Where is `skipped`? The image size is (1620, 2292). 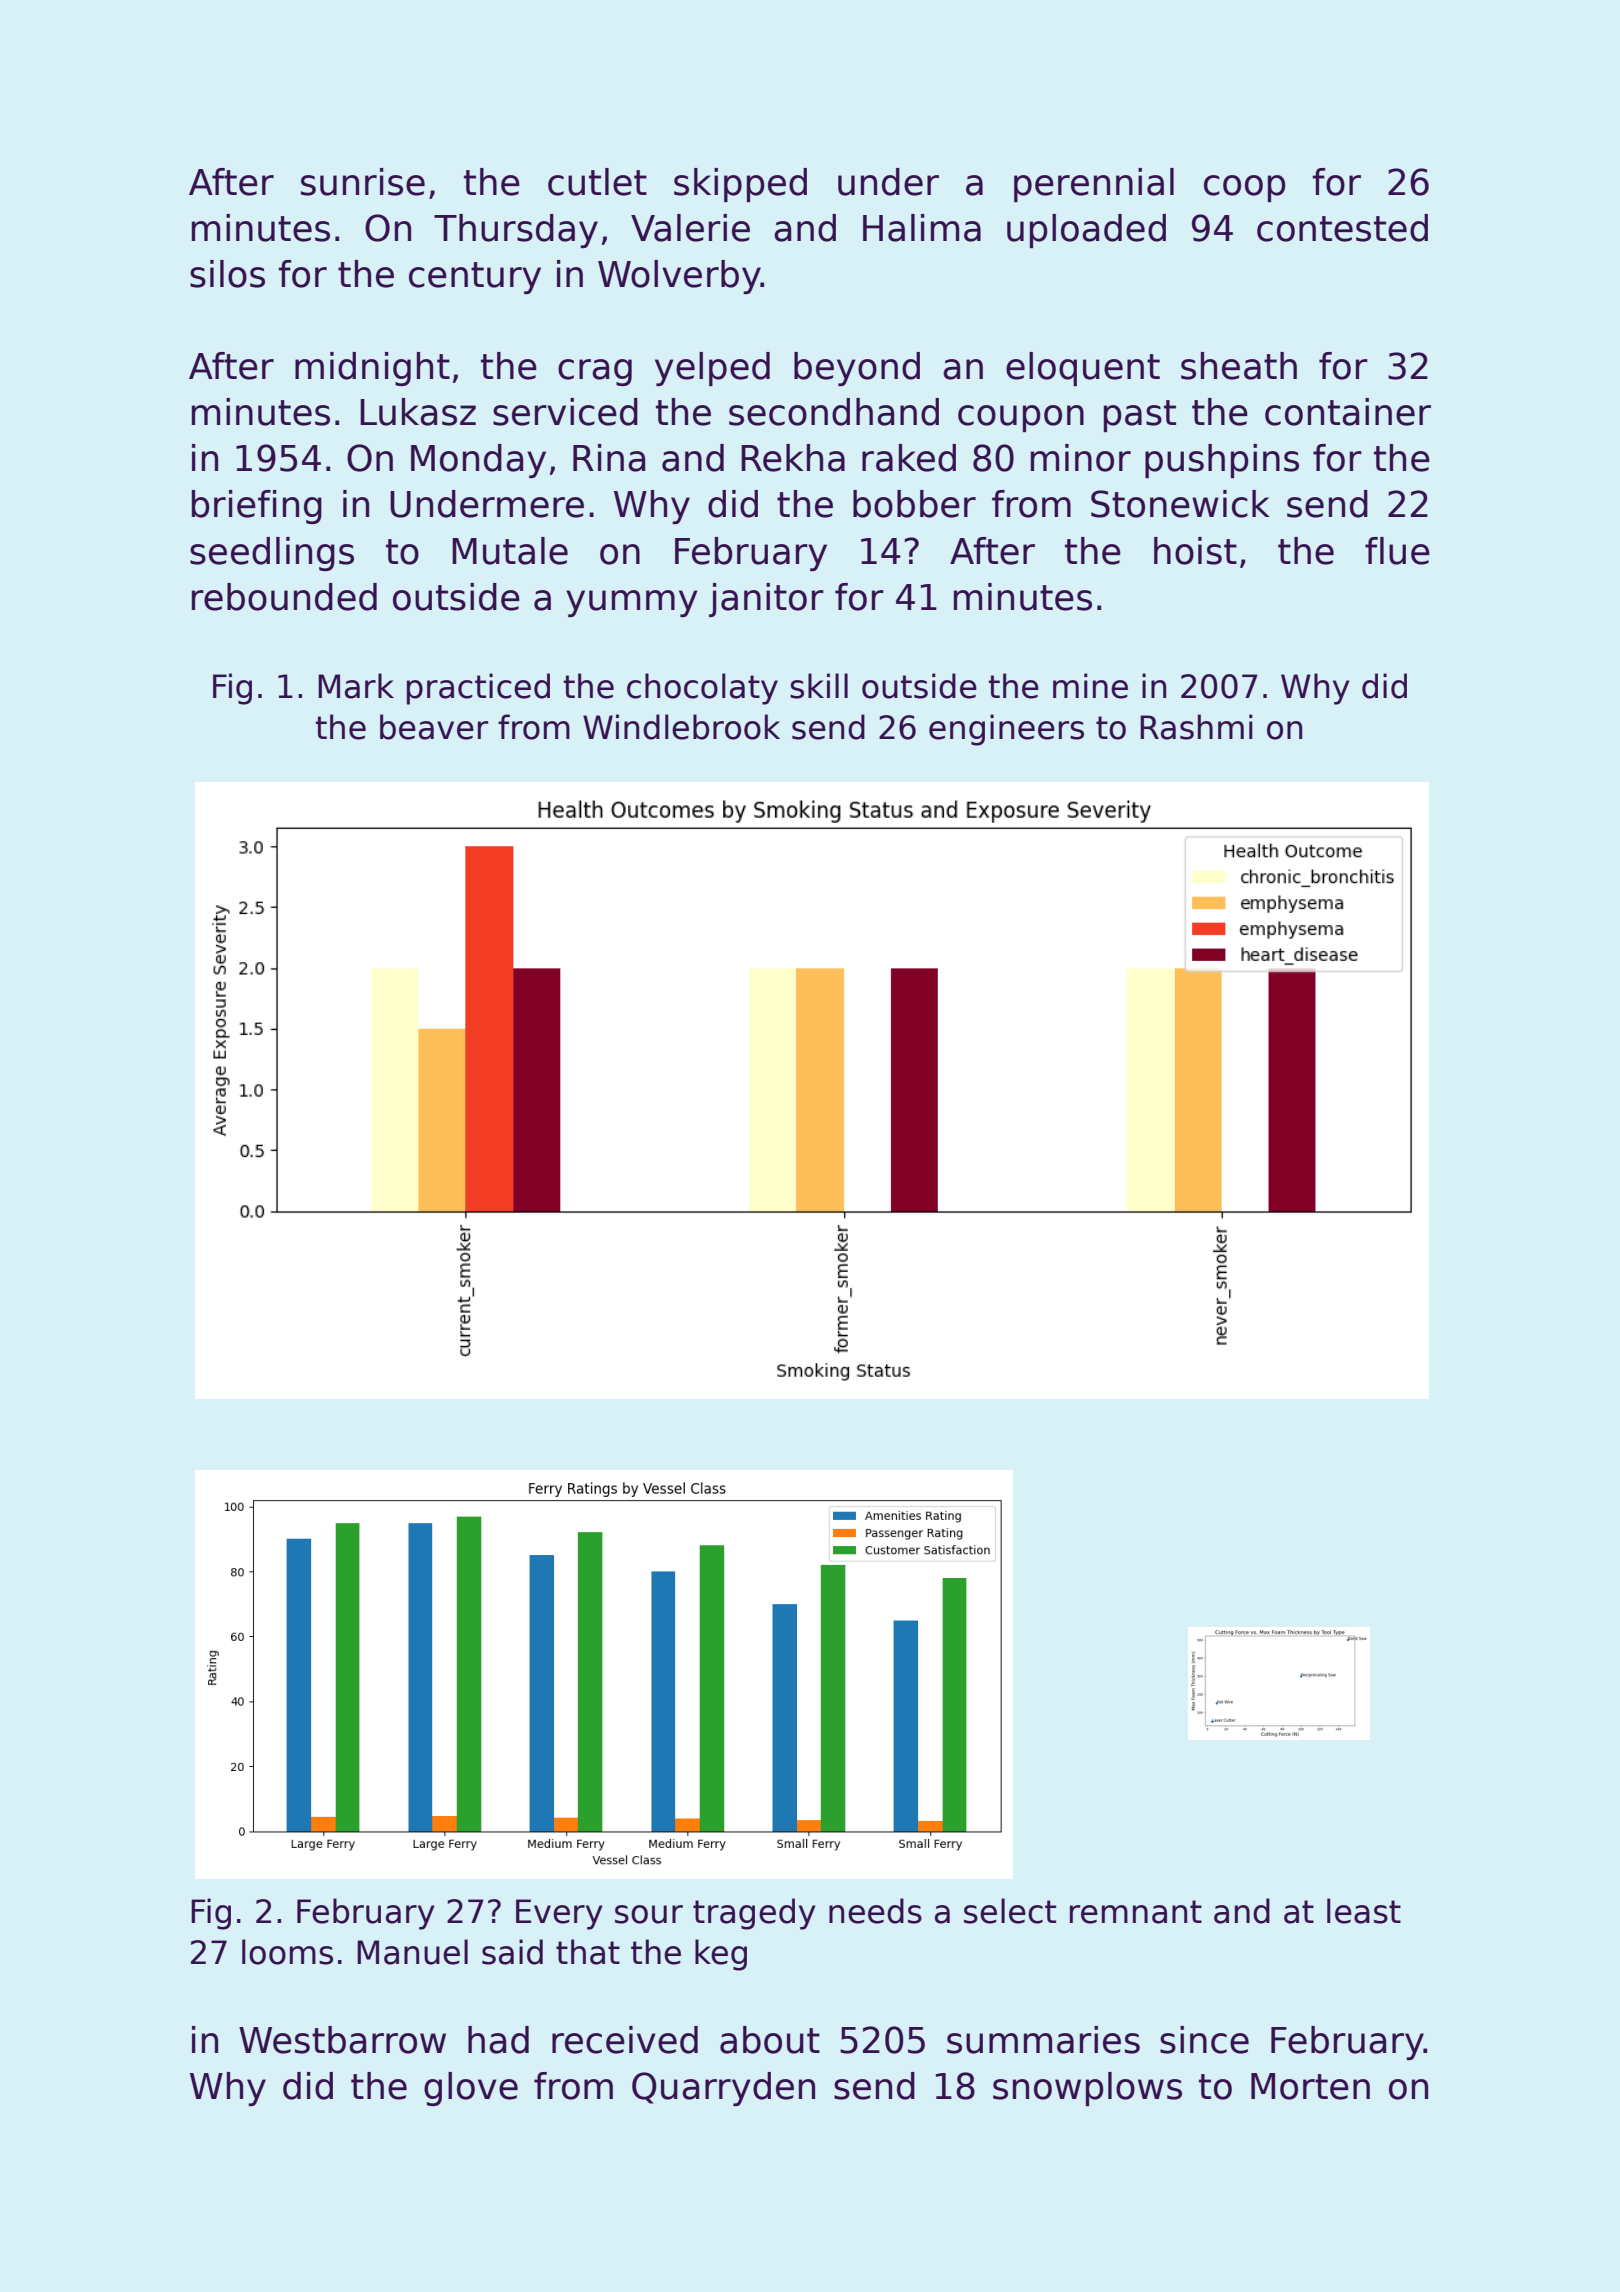 skipped is located at coordinates (740, 185).
